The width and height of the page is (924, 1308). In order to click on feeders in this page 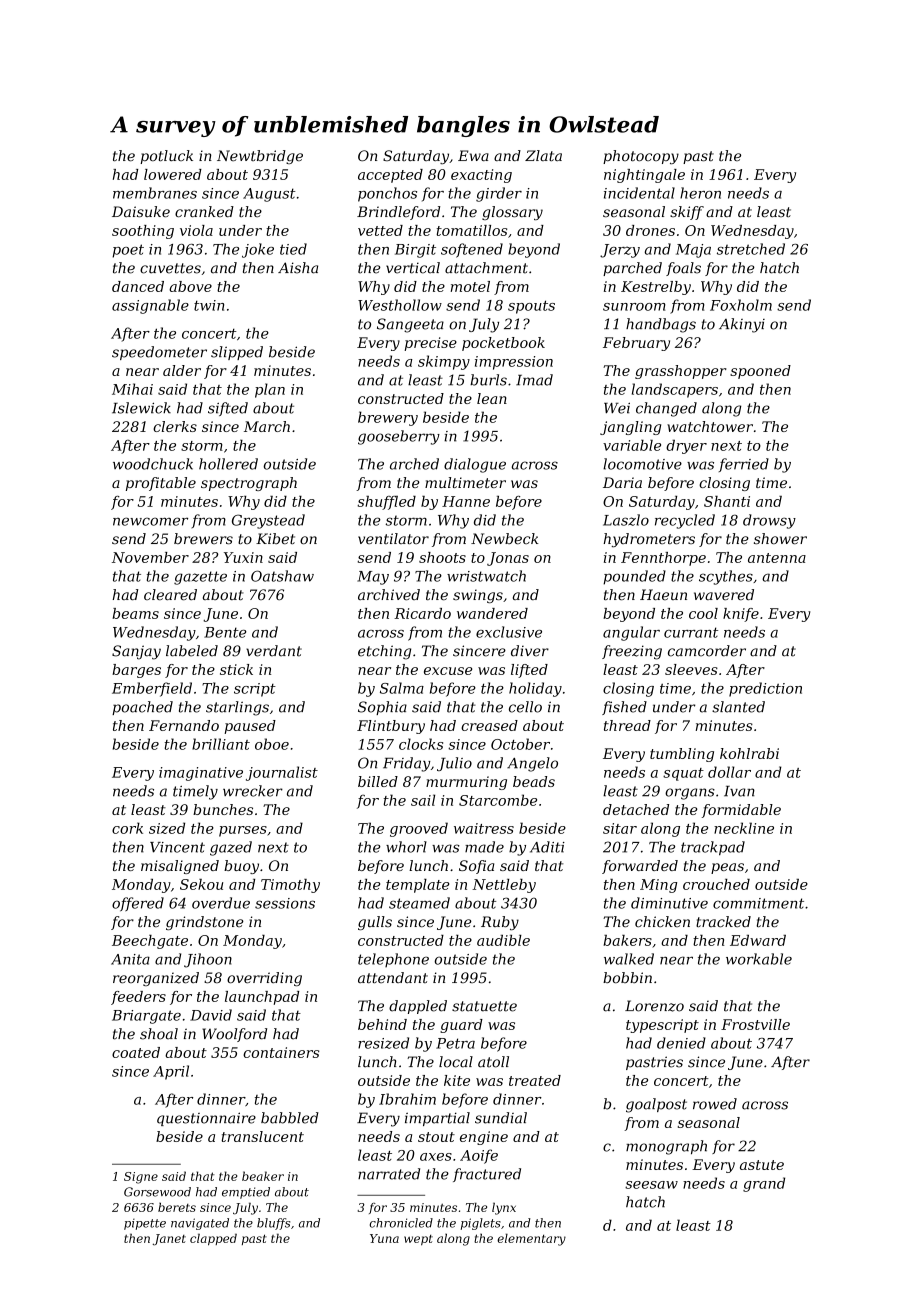, I will do `click(138, 998)`.
